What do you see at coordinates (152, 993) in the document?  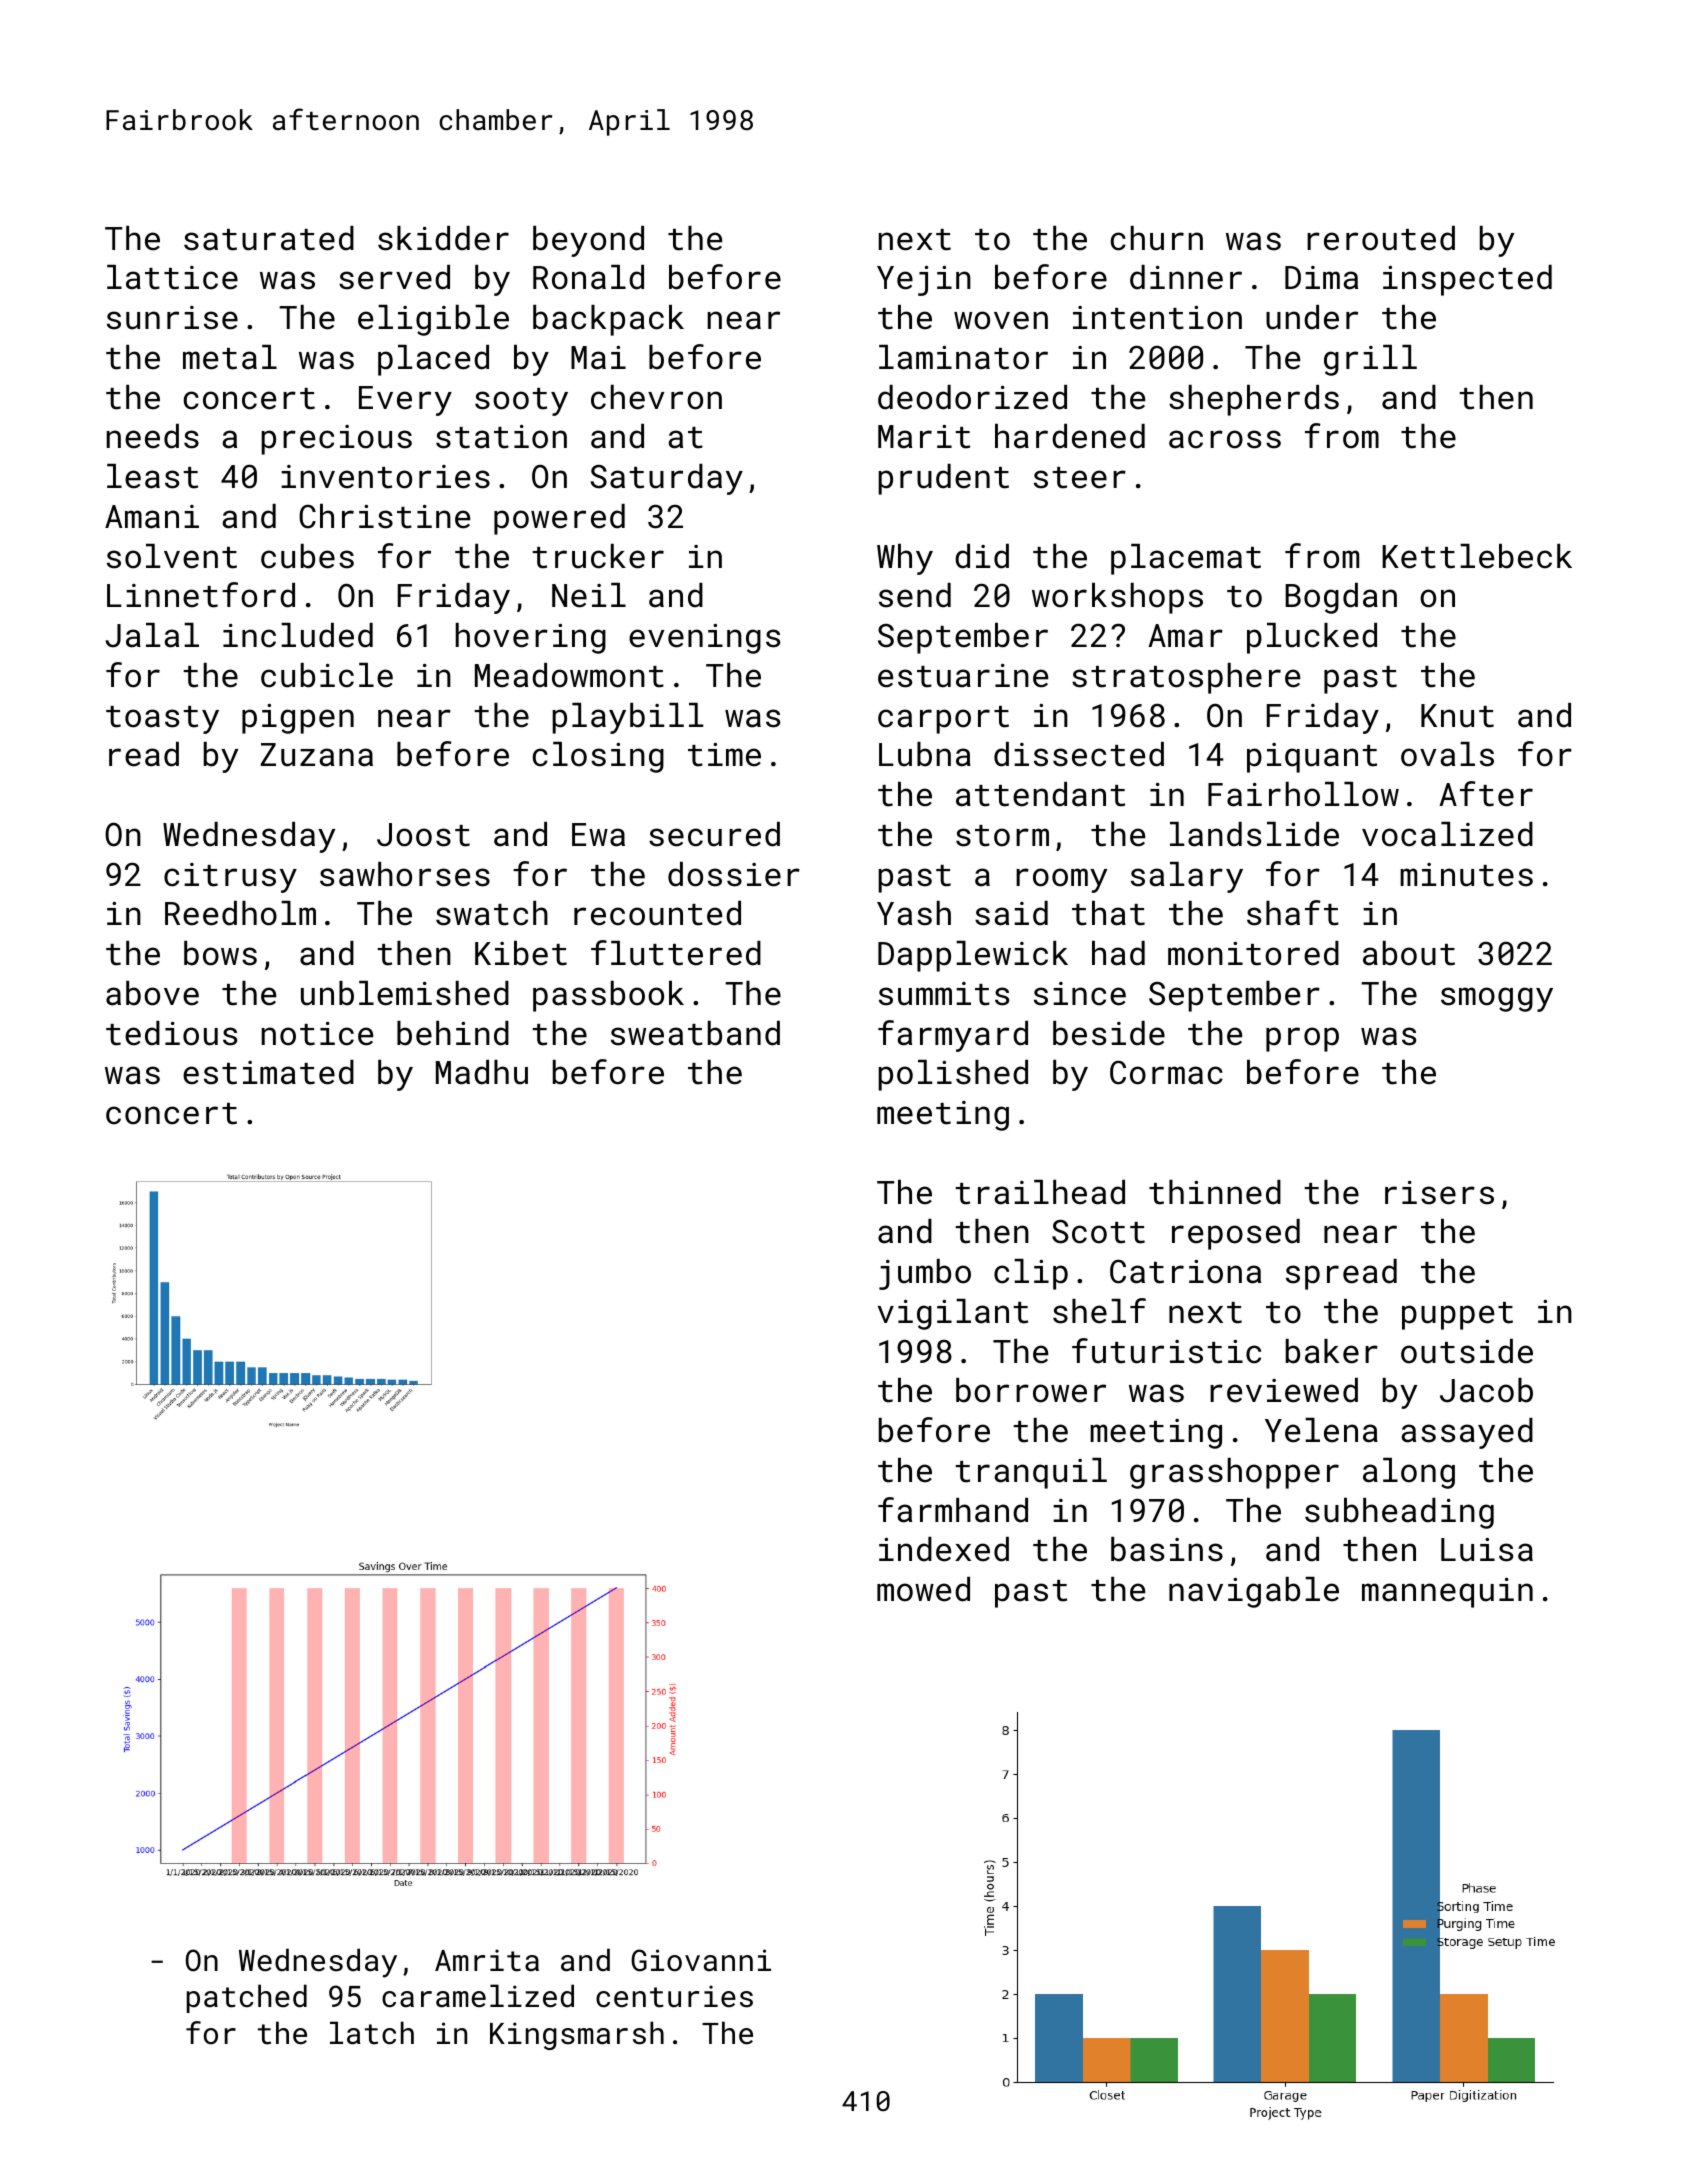 I see `above` at bounding box center [152, 993].
